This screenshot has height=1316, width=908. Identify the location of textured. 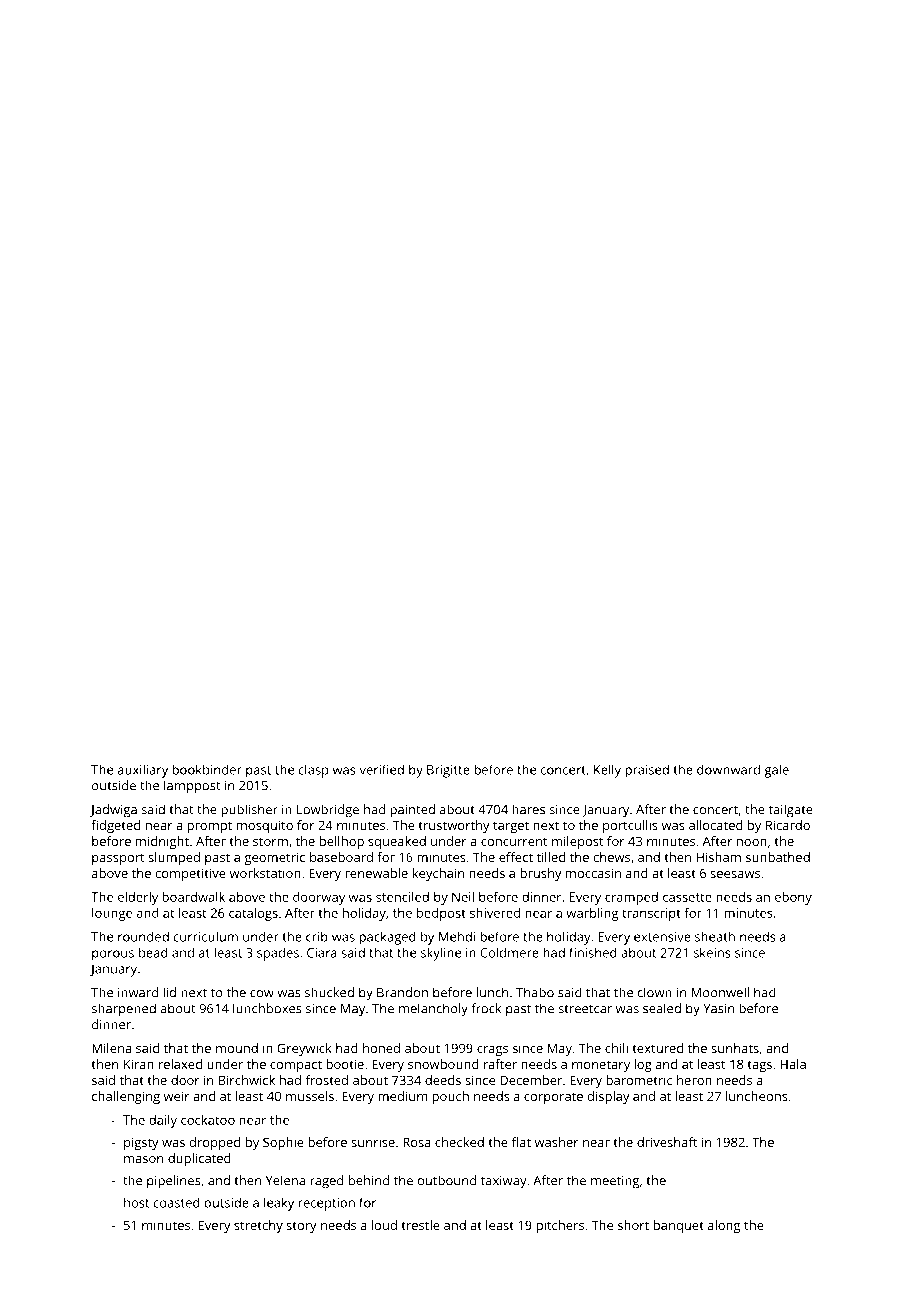
(657, 1048).
